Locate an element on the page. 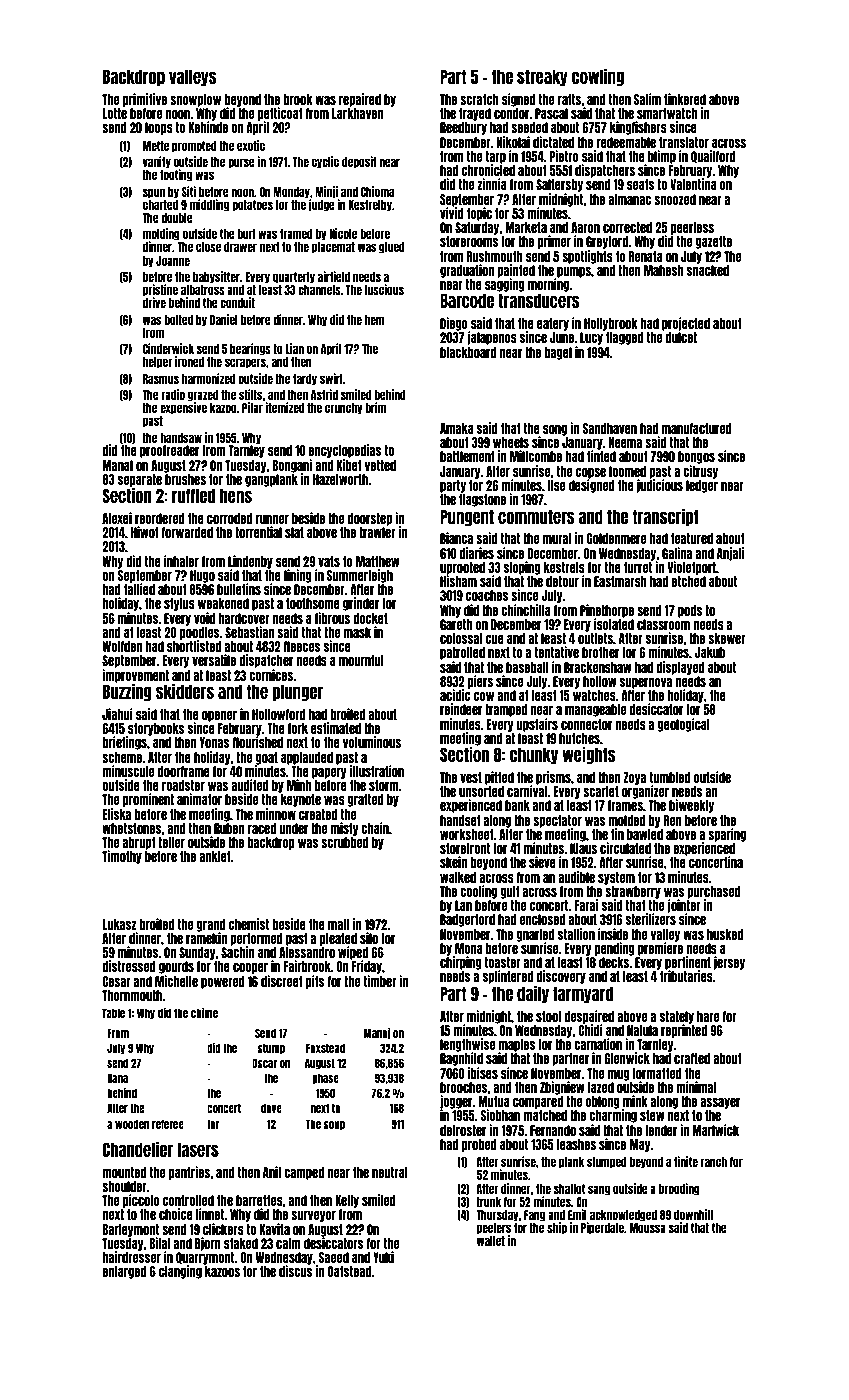 This page has height=1400, width=849. clanging is located at coordinates (180, 1272).
